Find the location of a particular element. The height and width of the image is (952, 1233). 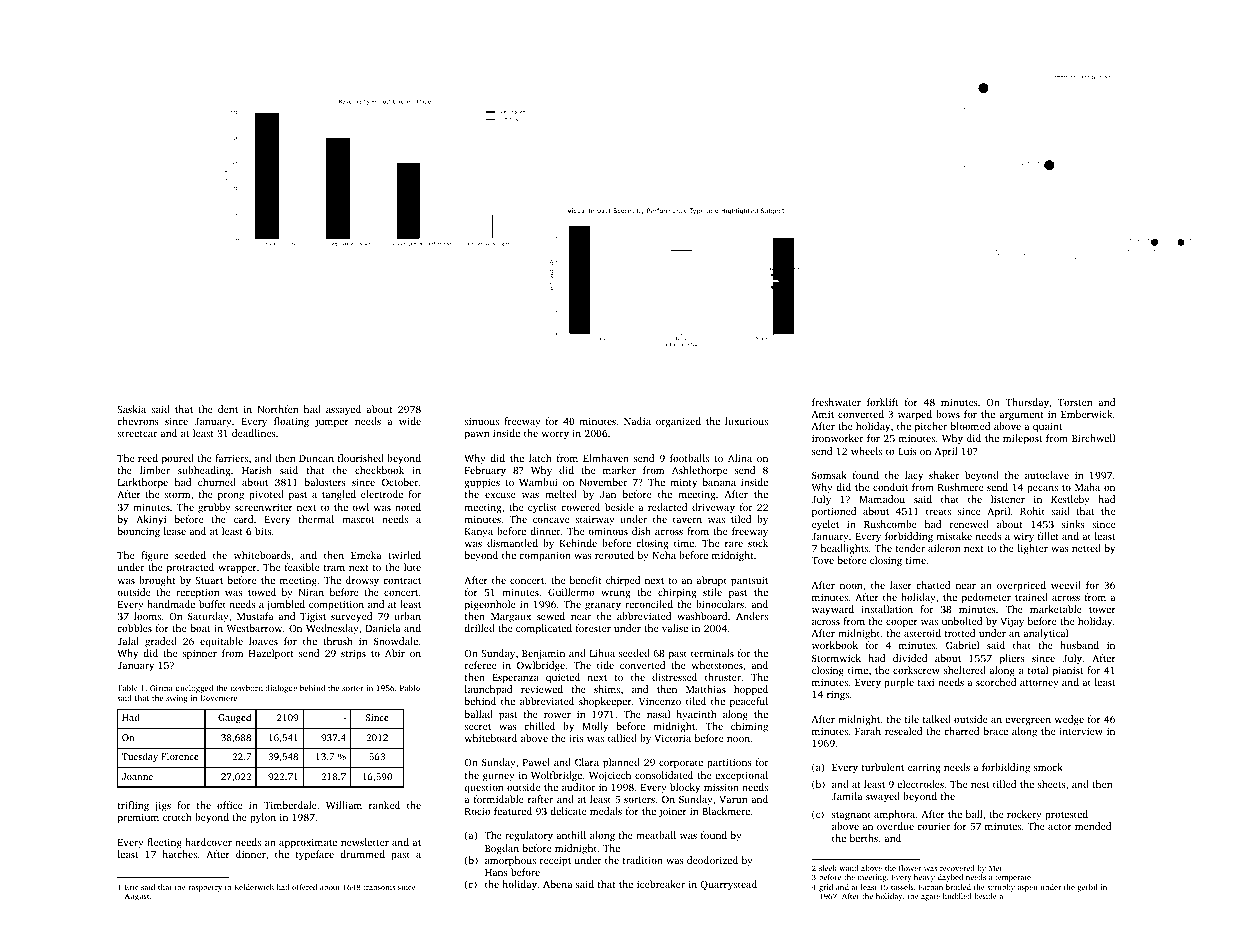

Luis is located at coordinates (907, 451).
